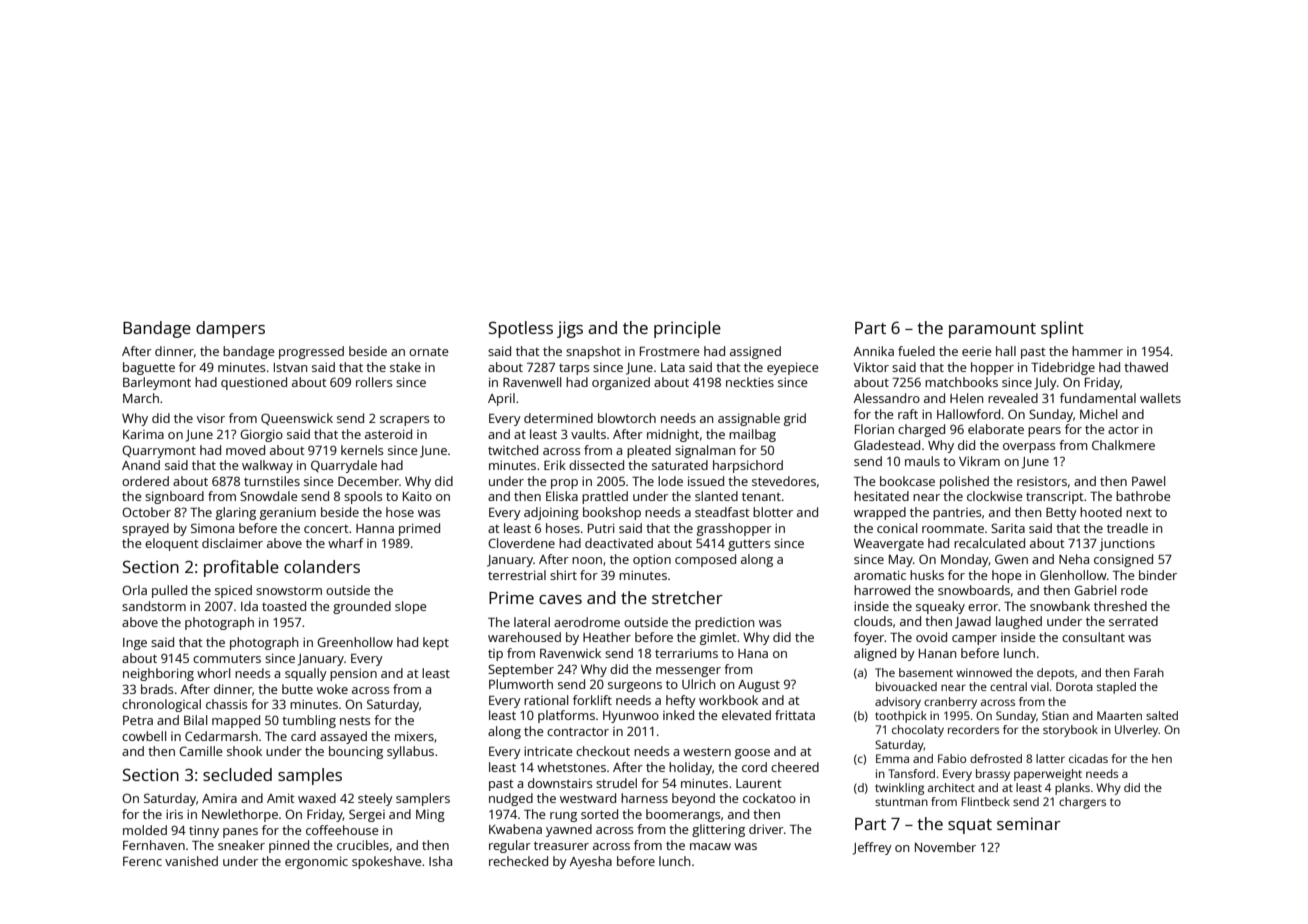 This document has height=924, width=1308. Describe the element at coordinates (974, 590) in the document. I see `snowboards` at that location.
